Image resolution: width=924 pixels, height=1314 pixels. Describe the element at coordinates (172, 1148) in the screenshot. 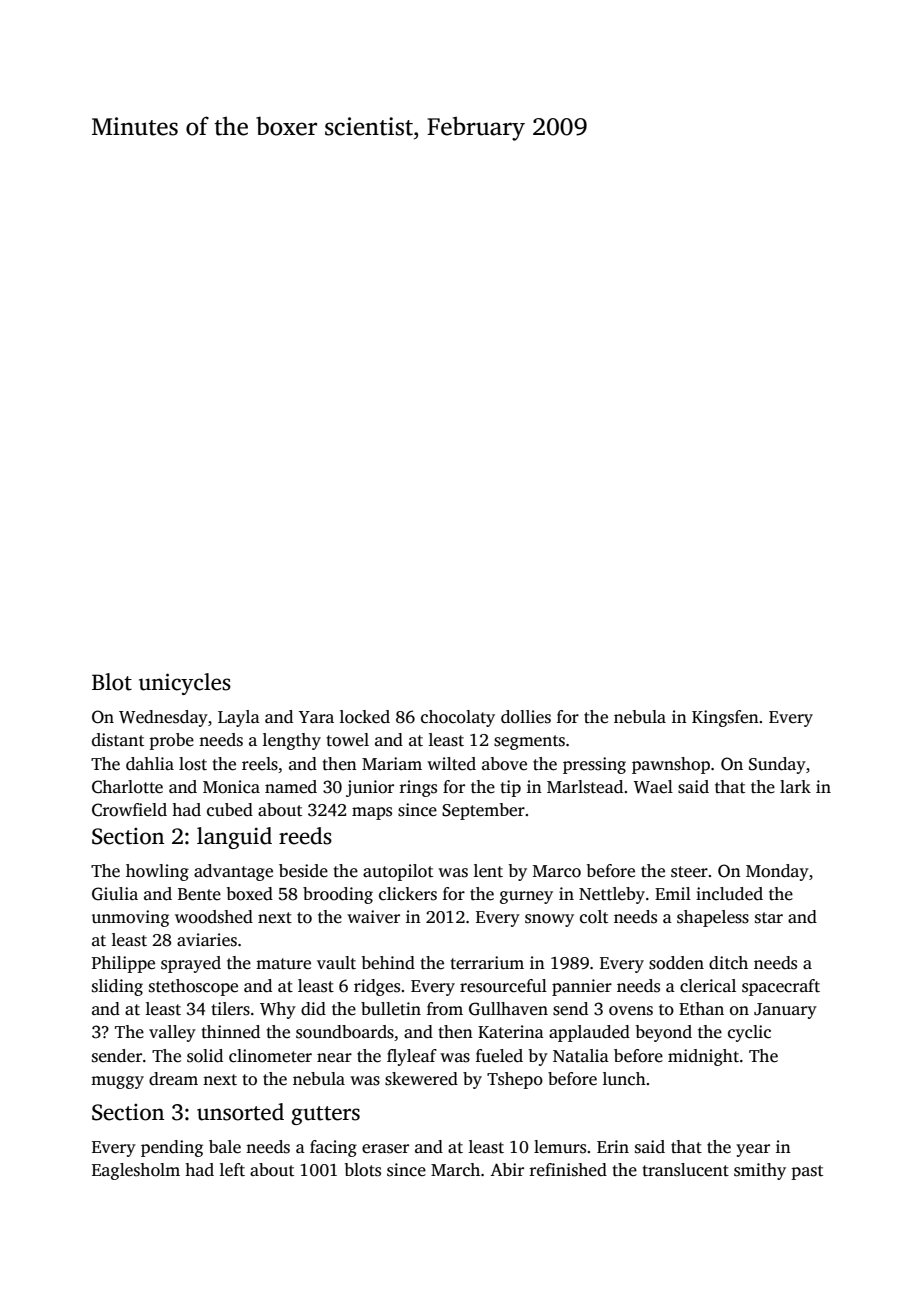

I see `pending` at that location.
